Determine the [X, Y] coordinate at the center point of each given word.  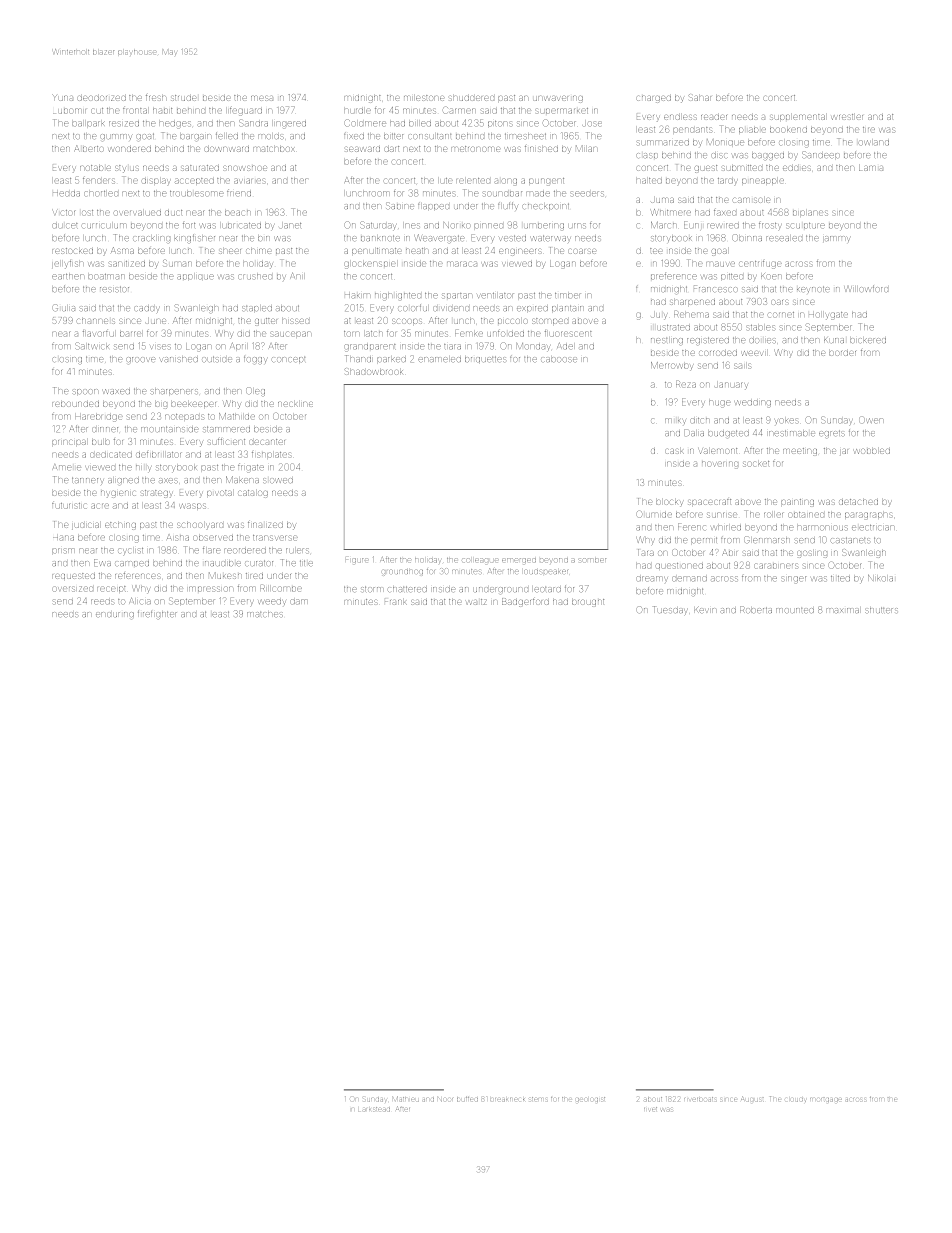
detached [858, 502]
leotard [547, 589]
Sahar [700, 97]
